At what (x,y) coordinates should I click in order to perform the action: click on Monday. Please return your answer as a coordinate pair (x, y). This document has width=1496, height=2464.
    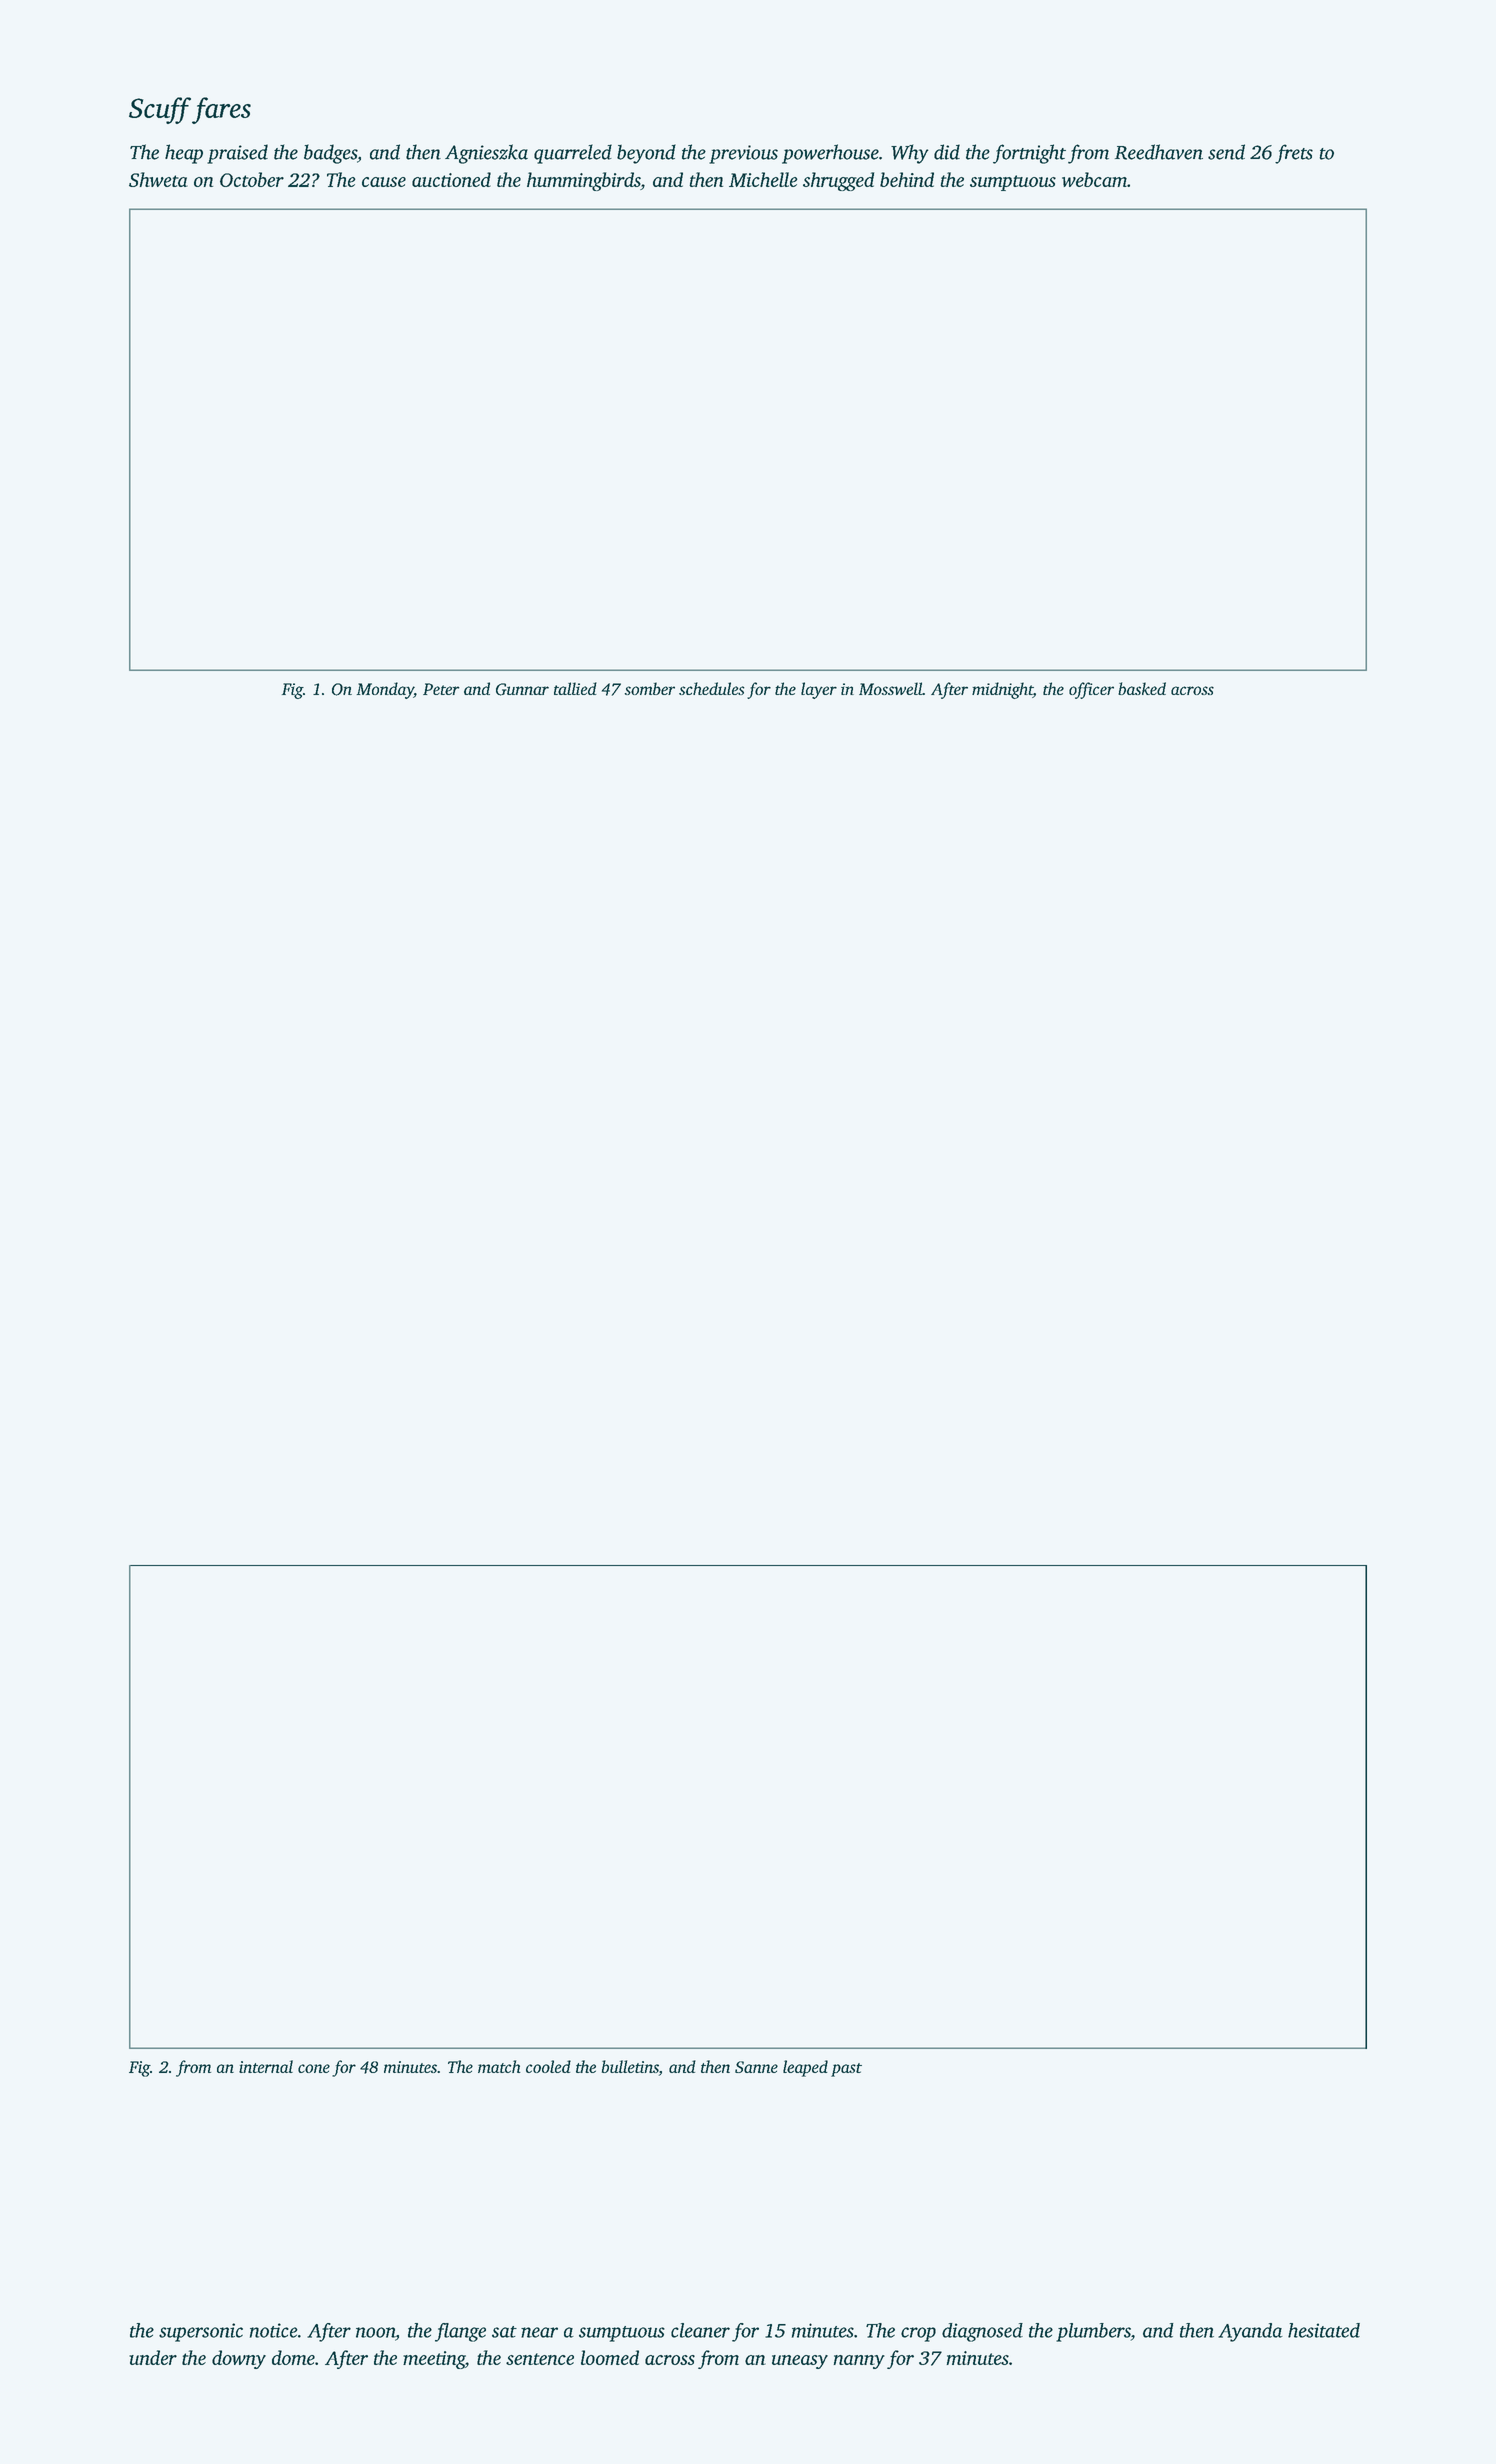
    Looking at the image, I should click on (385, 690).
